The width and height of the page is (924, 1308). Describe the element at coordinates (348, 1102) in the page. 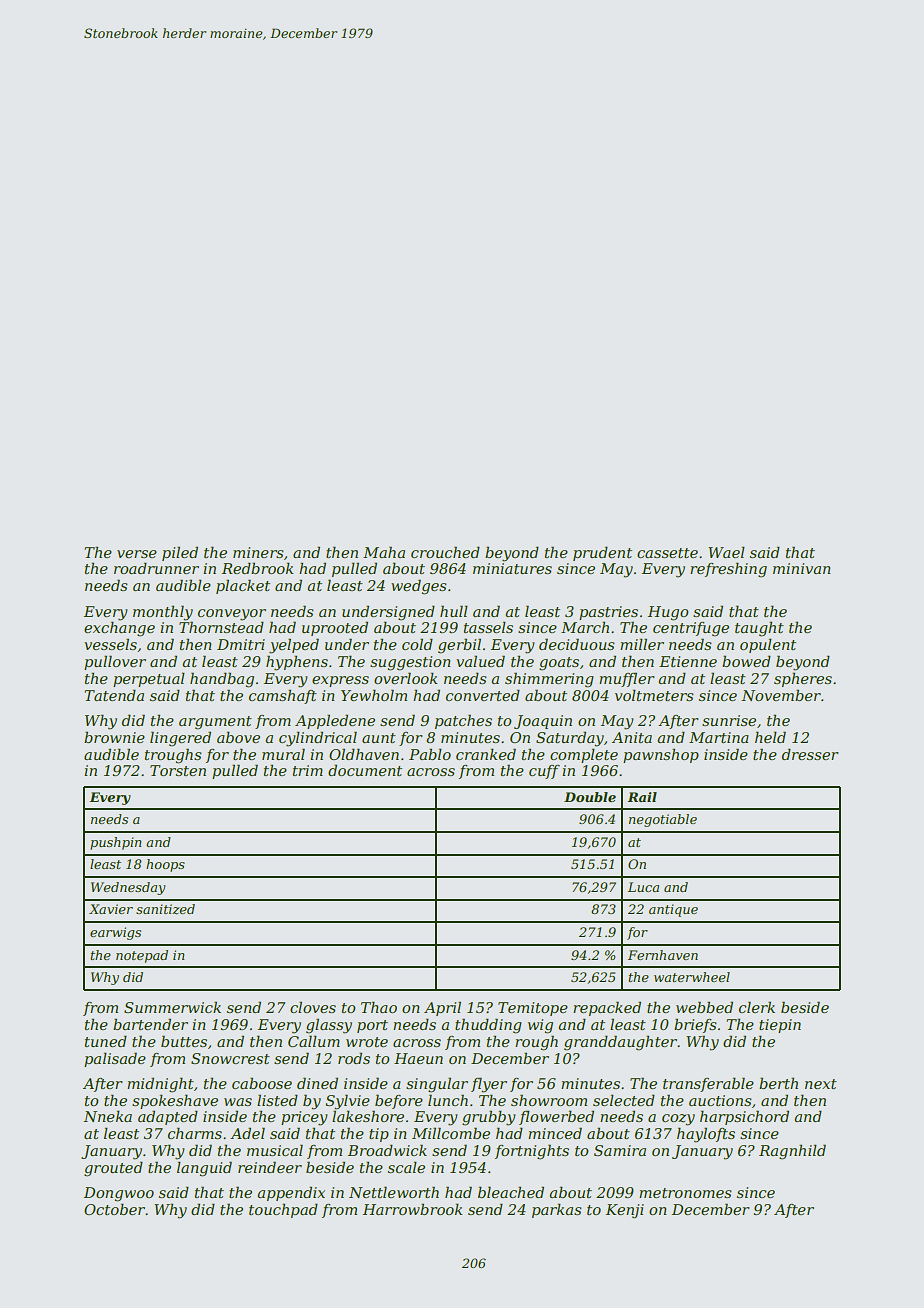

I see `Sylvie` at that location.
